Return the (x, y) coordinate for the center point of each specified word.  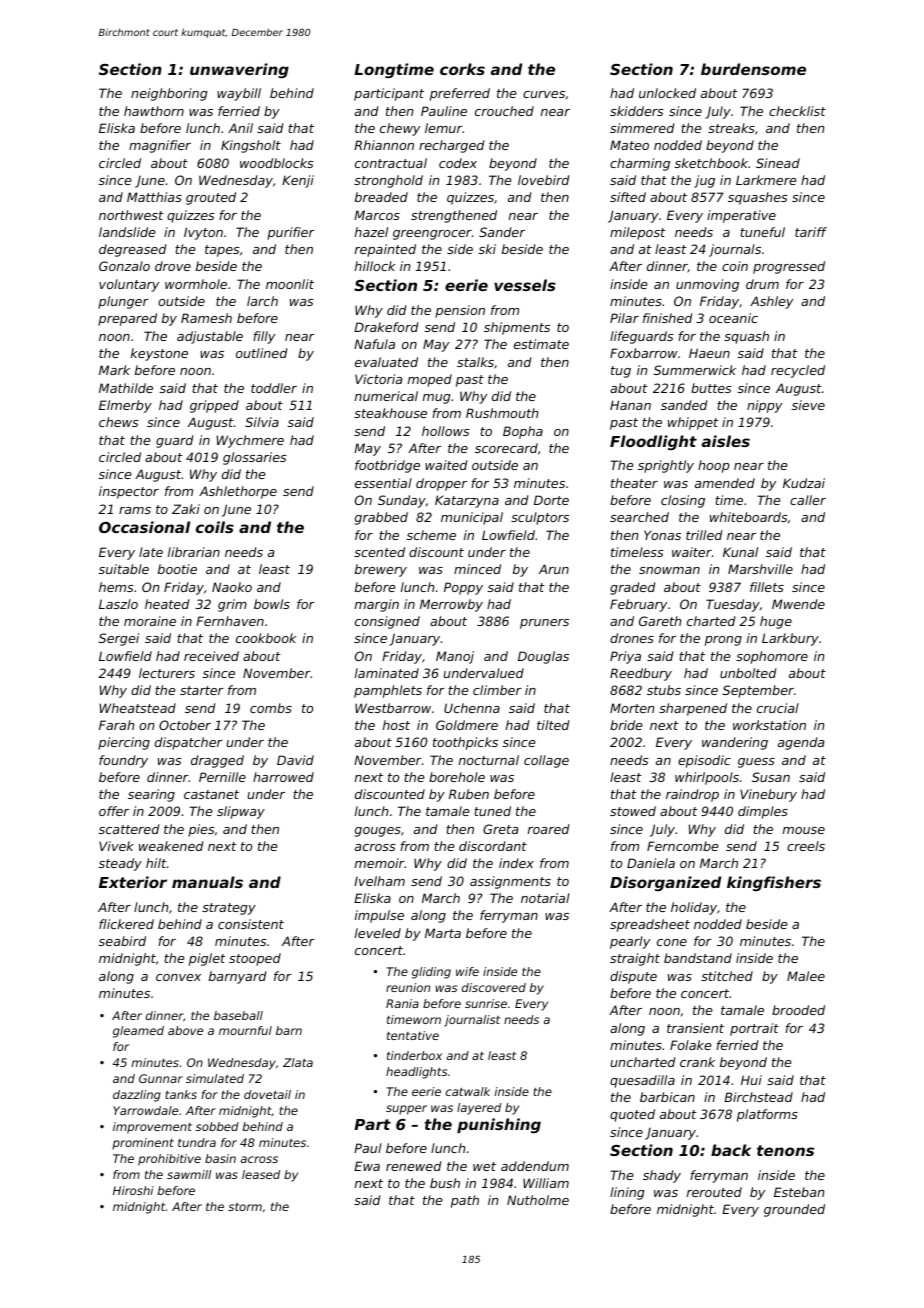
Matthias (154, 197)
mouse (804, 830)
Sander (502, 232)
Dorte (551, 500)
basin (220, 1158)
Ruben (469, 794)
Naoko (232, 587)
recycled (798, 371)
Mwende (798, 604)
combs (271, 708)
